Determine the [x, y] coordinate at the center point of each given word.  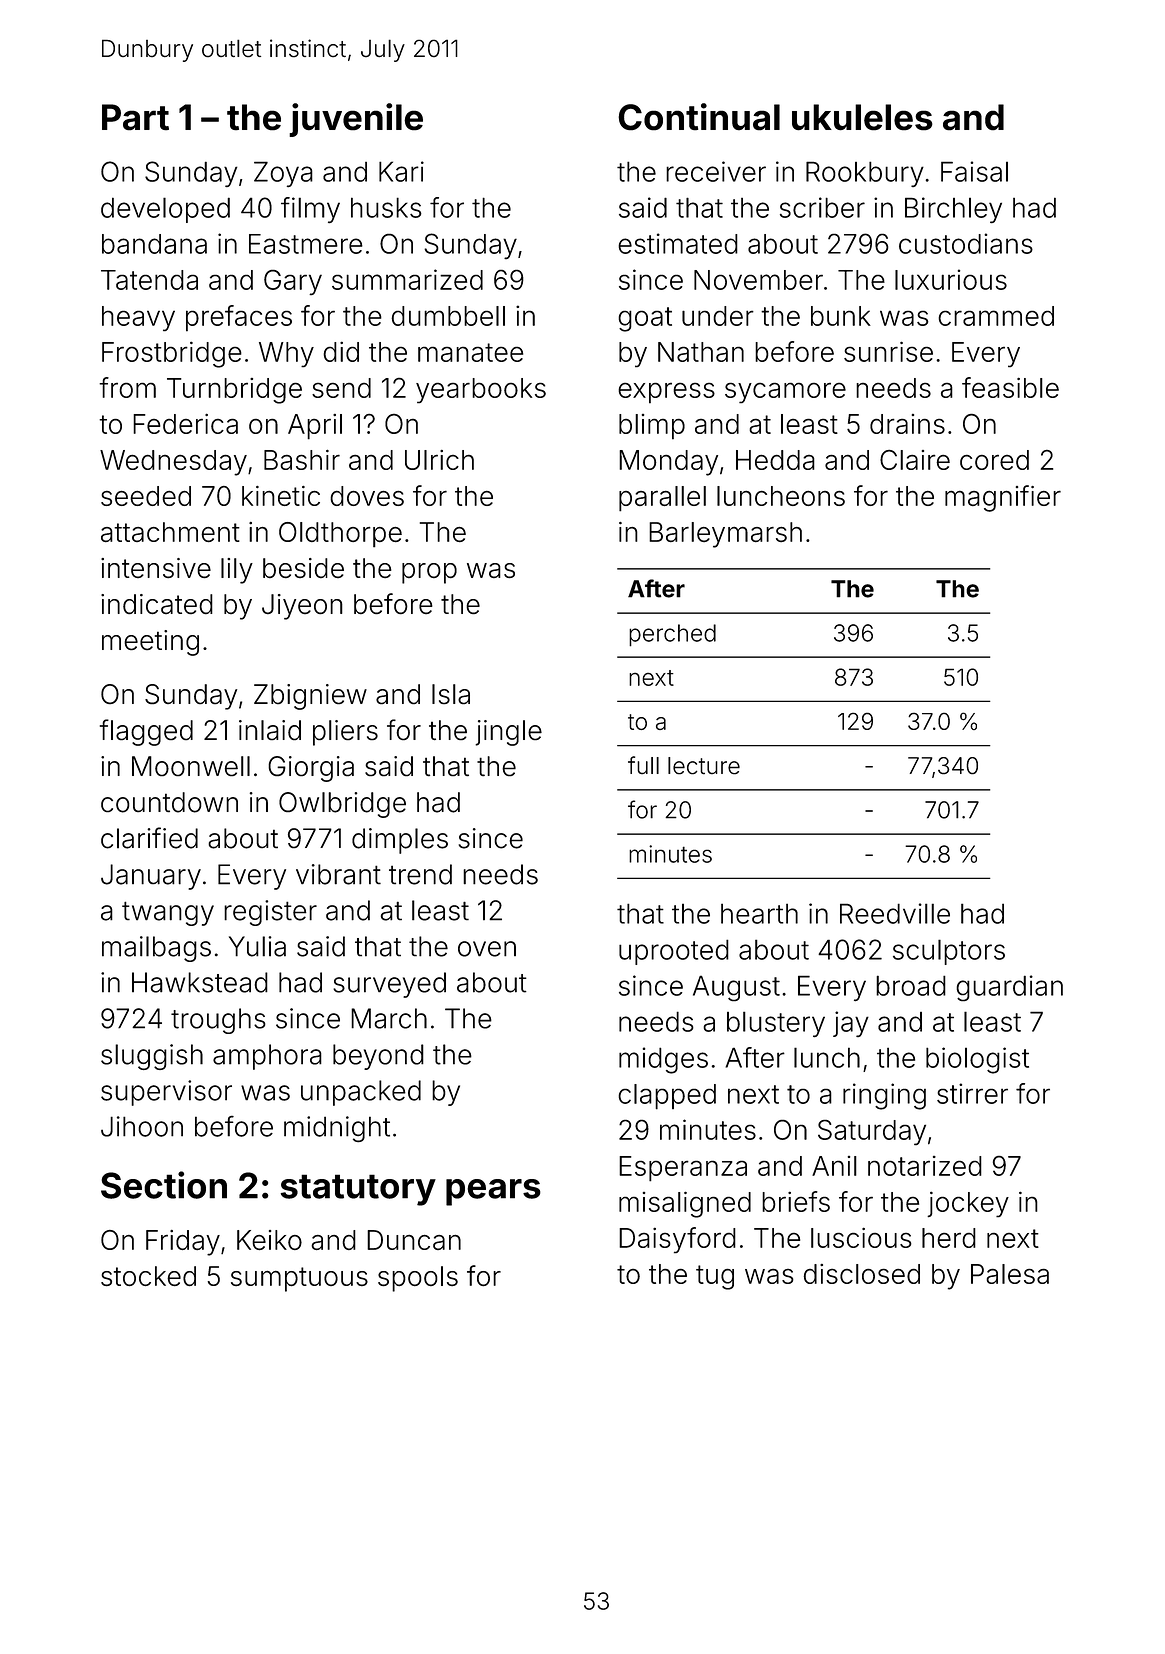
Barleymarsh [725, 535]
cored [994, 460]
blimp [652, 427]
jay [851, 1024]
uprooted [674, 952]
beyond [378, 1057]
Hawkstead [200, 982]
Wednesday [173, 463]
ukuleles [862, 117]
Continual [699, 117]
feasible [1010, 387]
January [151, 877]
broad [911, 985]
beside [303, 568]
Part [135, 117]
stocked [148, 1276]
